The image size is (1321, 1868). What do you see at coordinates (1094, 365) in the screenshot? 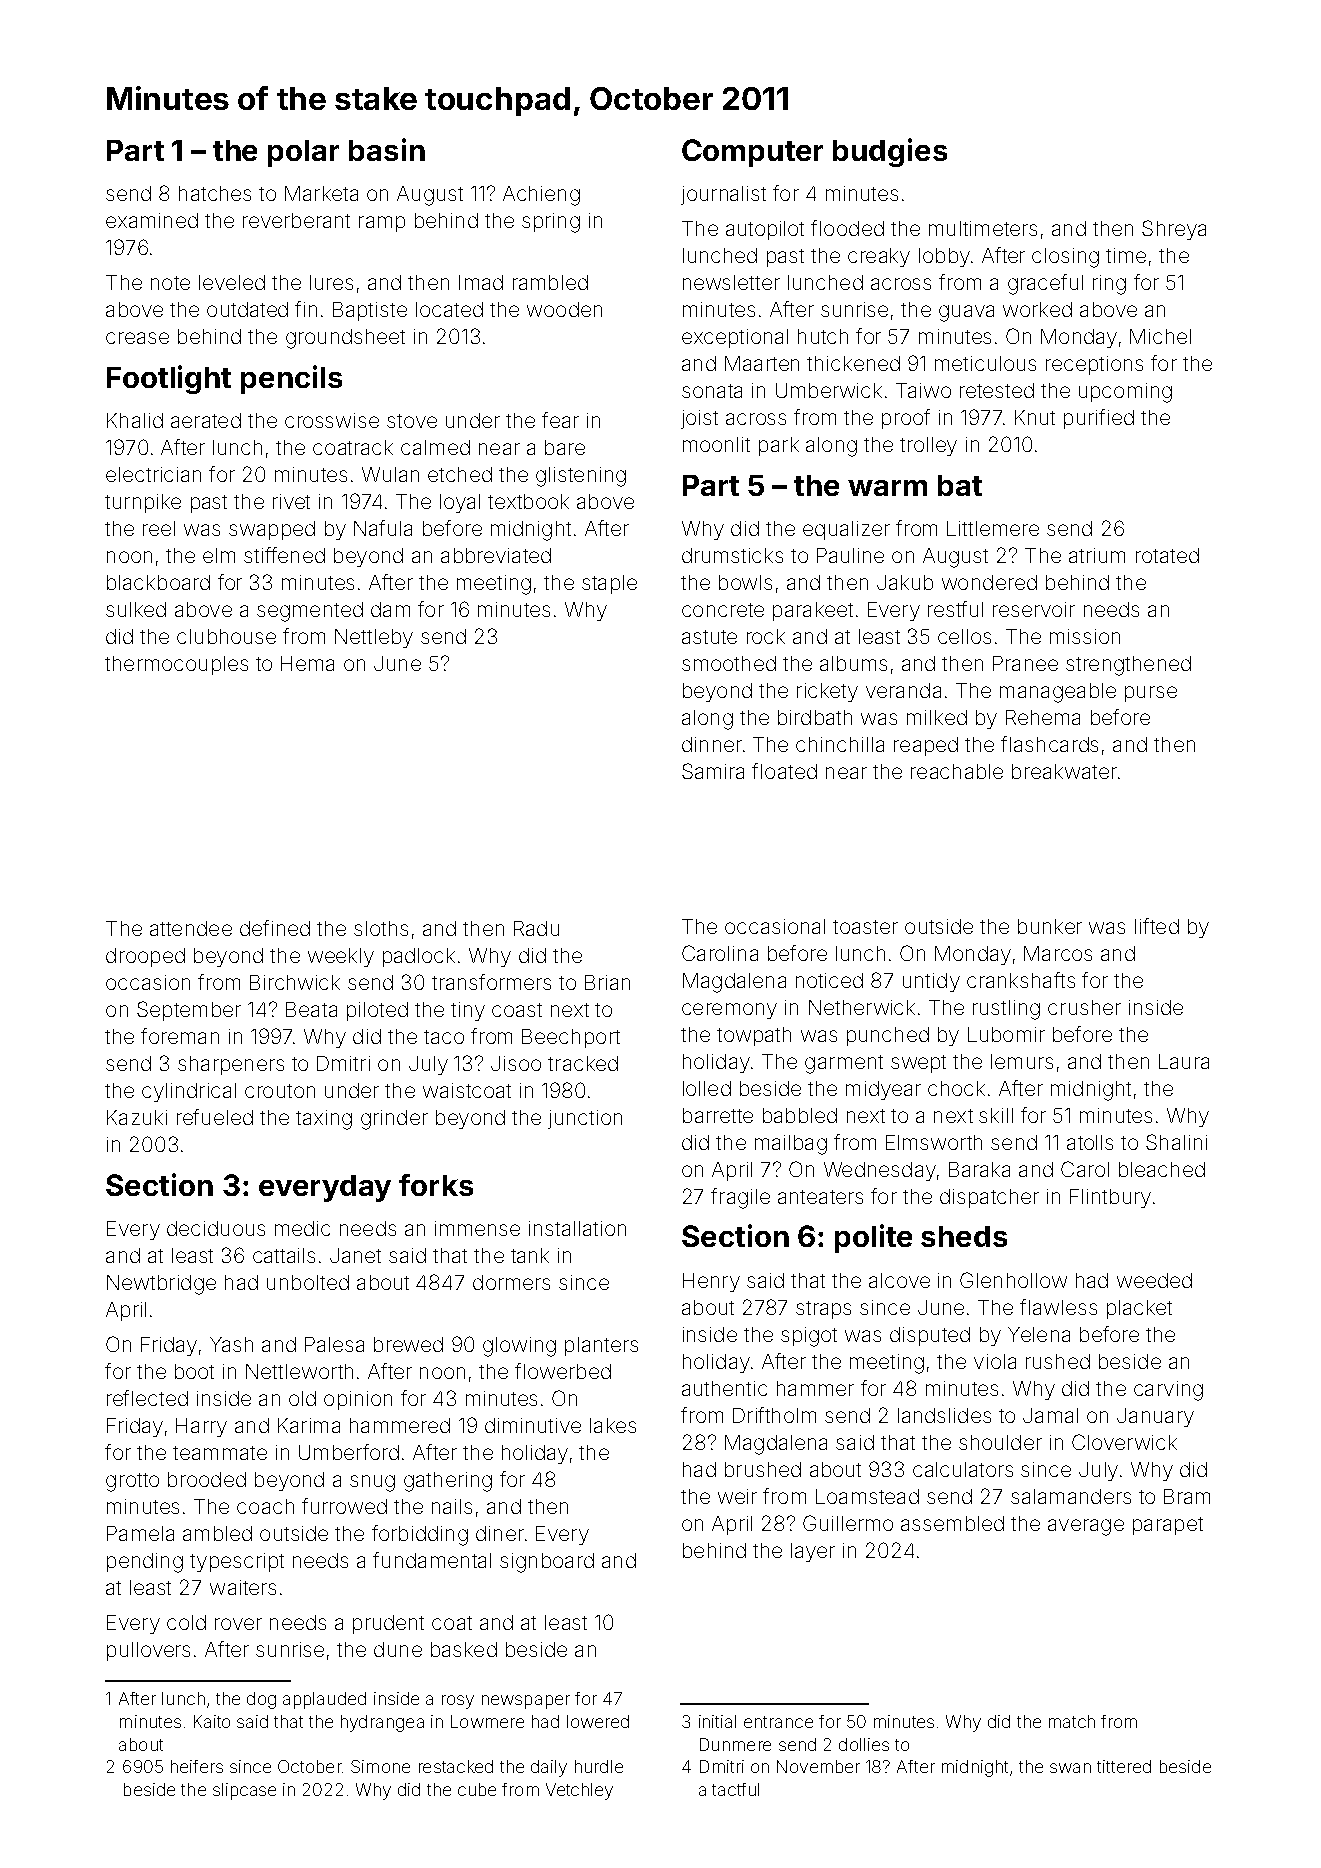
I see `receptions` at bounding box center [1094, 365].
